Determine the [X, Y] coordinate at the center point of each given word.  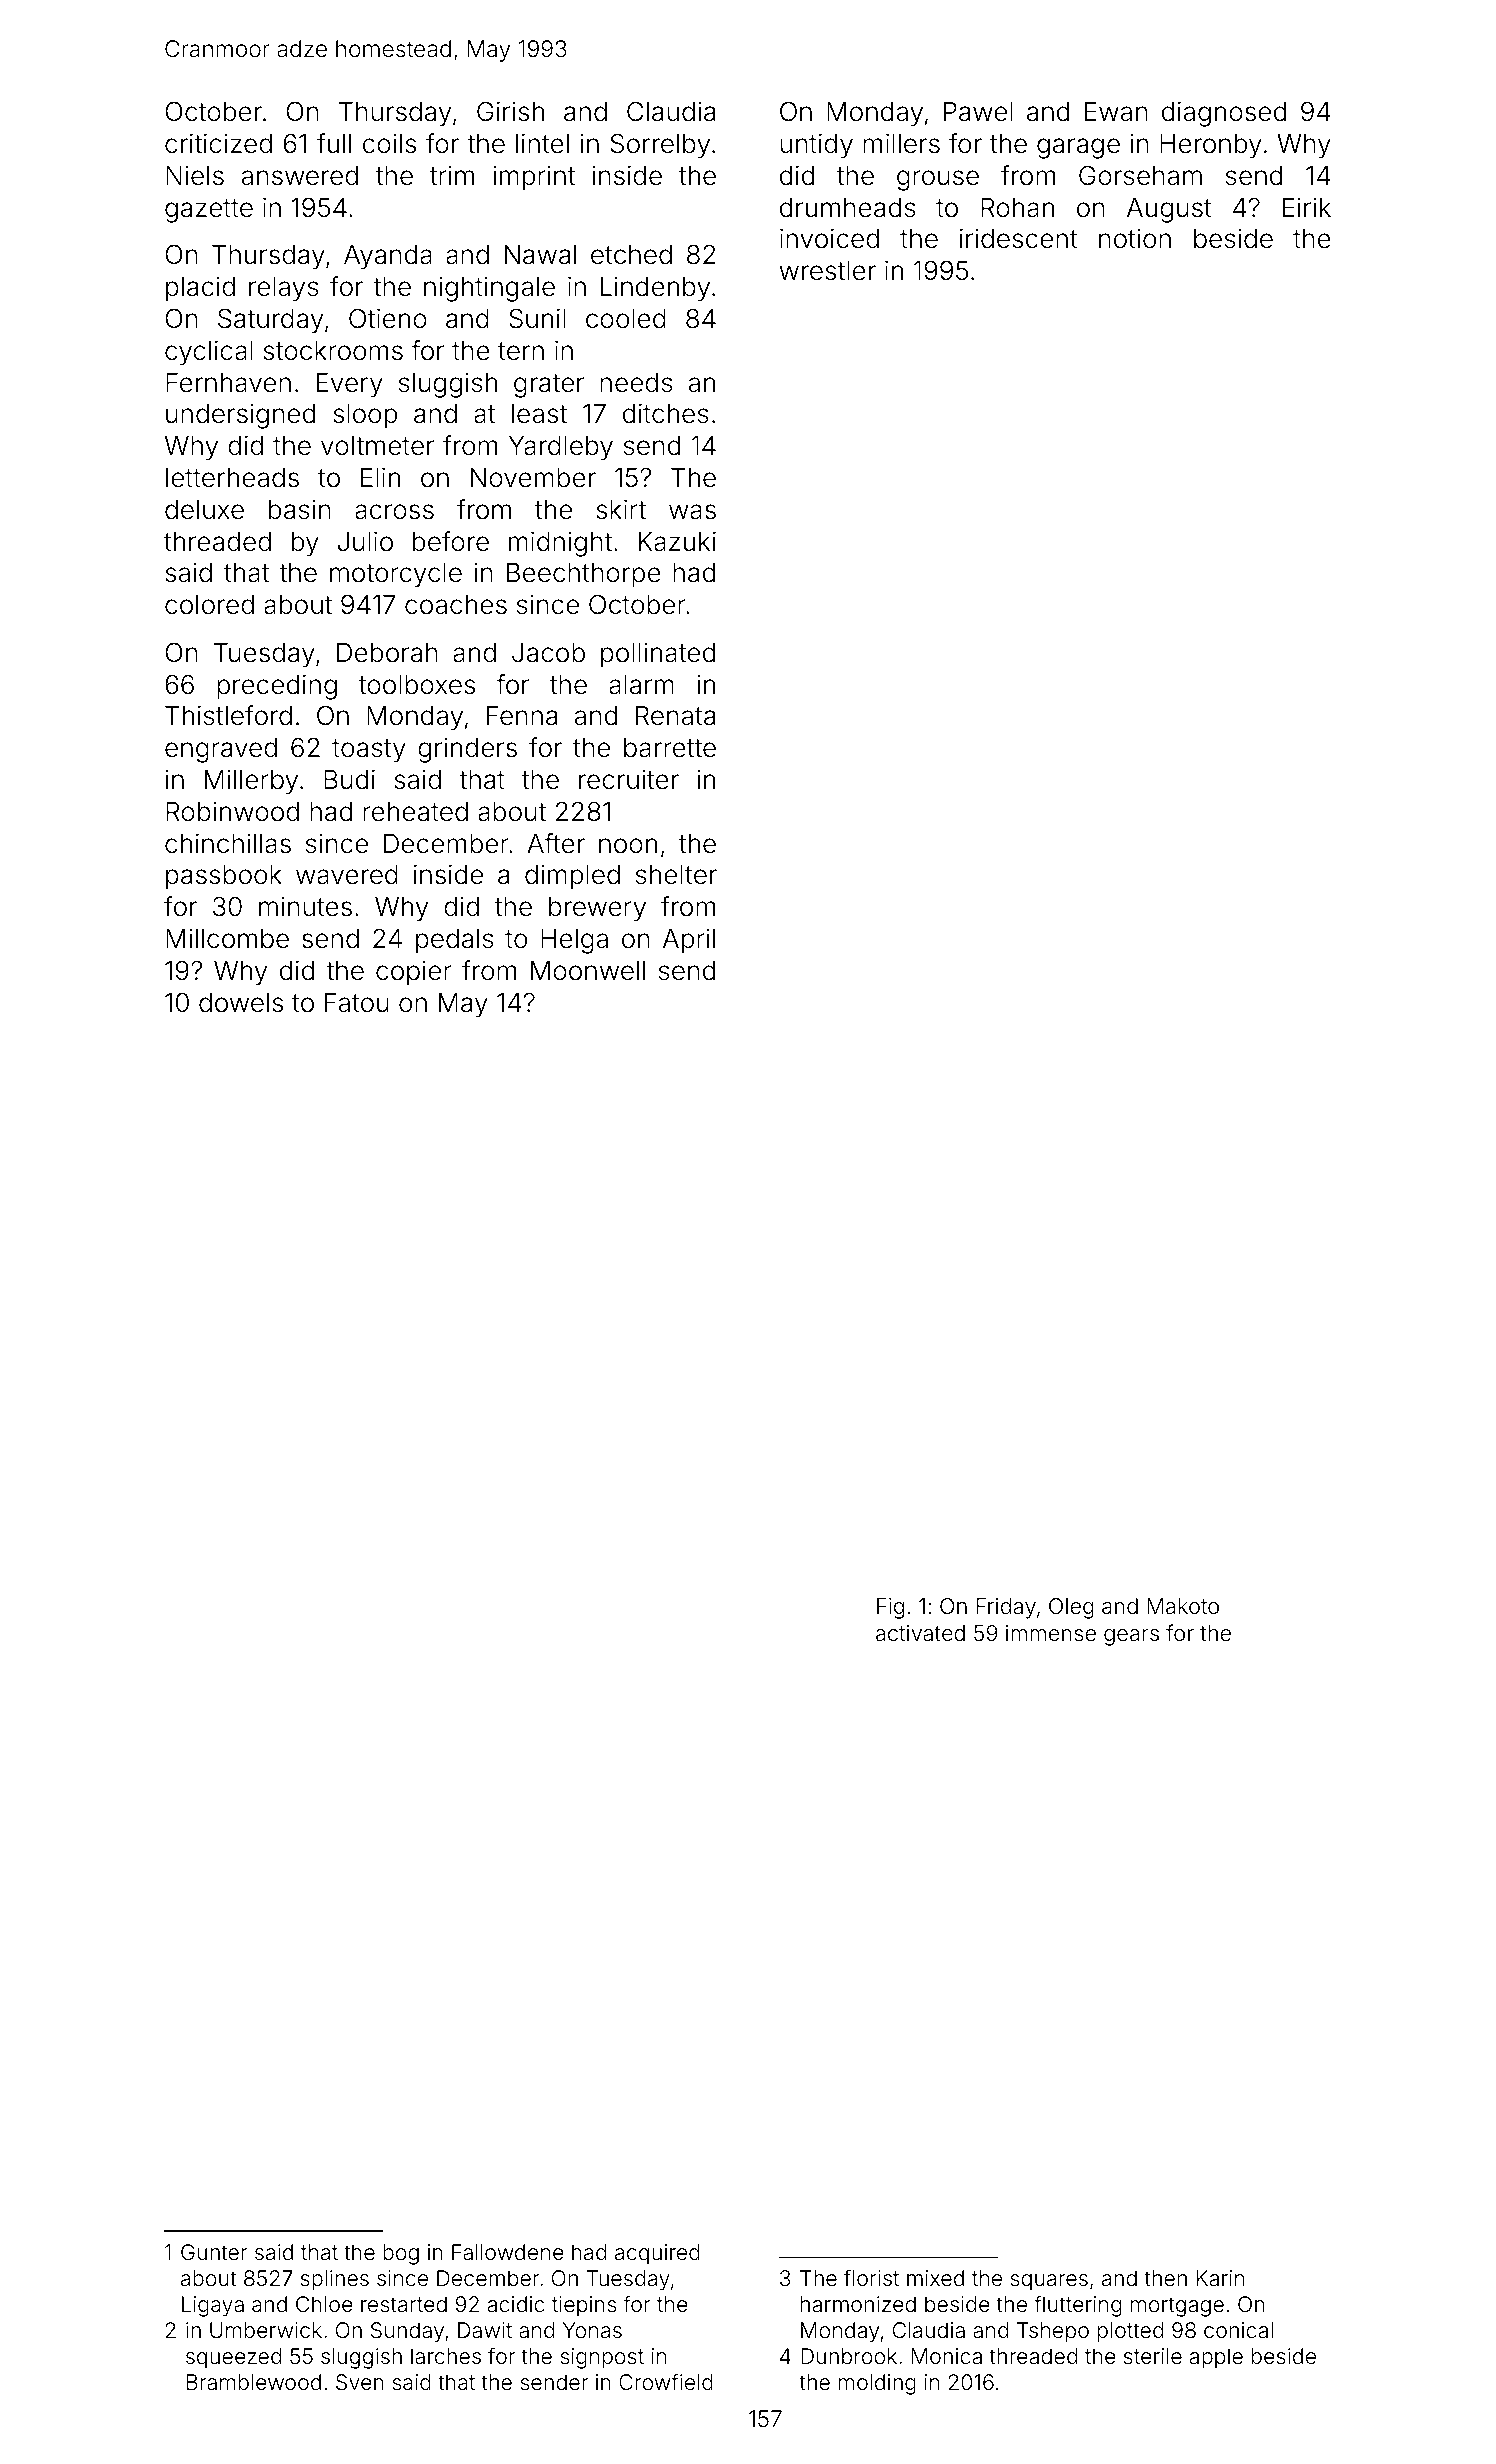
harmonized [858, 2304]
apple [1216, 2358]
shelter [676, 875]
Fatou [357, 1003]
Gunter [214, 2252]
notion [1135, 238]
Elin [380, 477]
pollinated [658, 655]
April [689, 941]
